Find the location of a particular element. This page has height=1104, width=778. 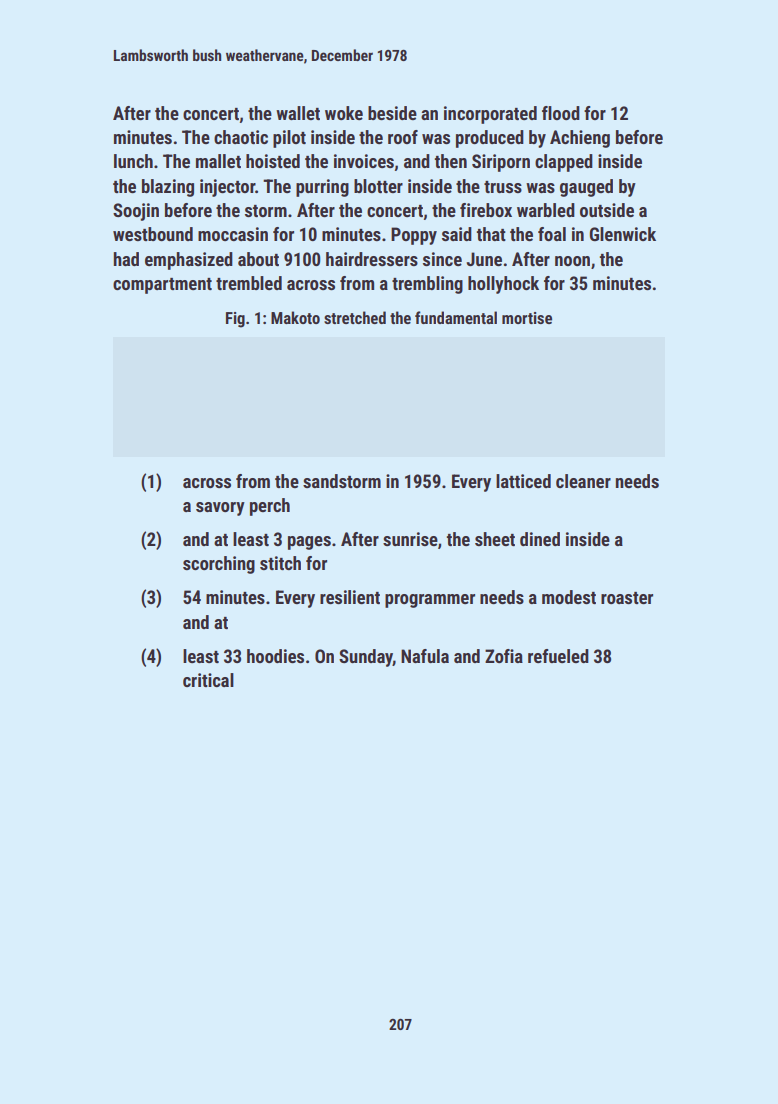

clapped is located at coordinates (564, 163).
